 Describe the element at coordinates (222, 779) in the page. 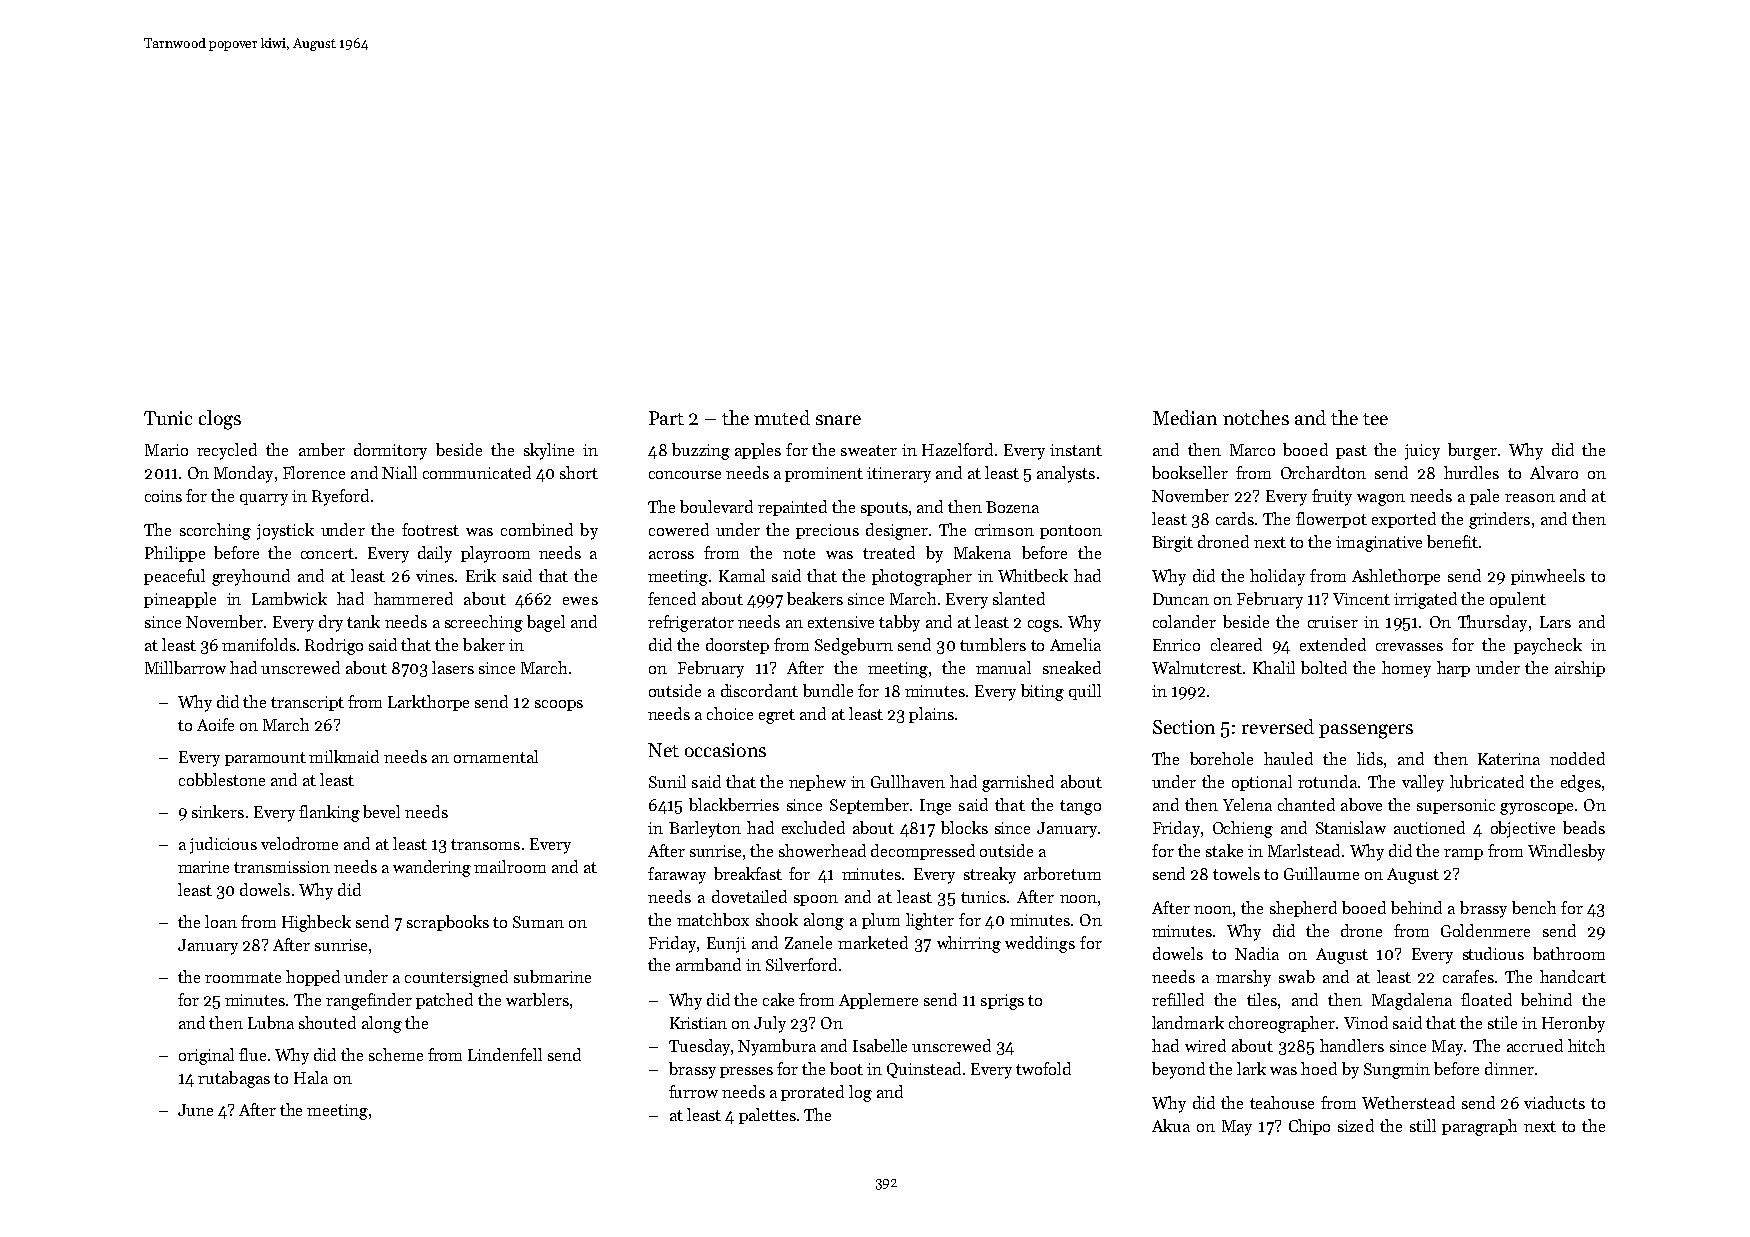

I see `cobblestone` at that location.
